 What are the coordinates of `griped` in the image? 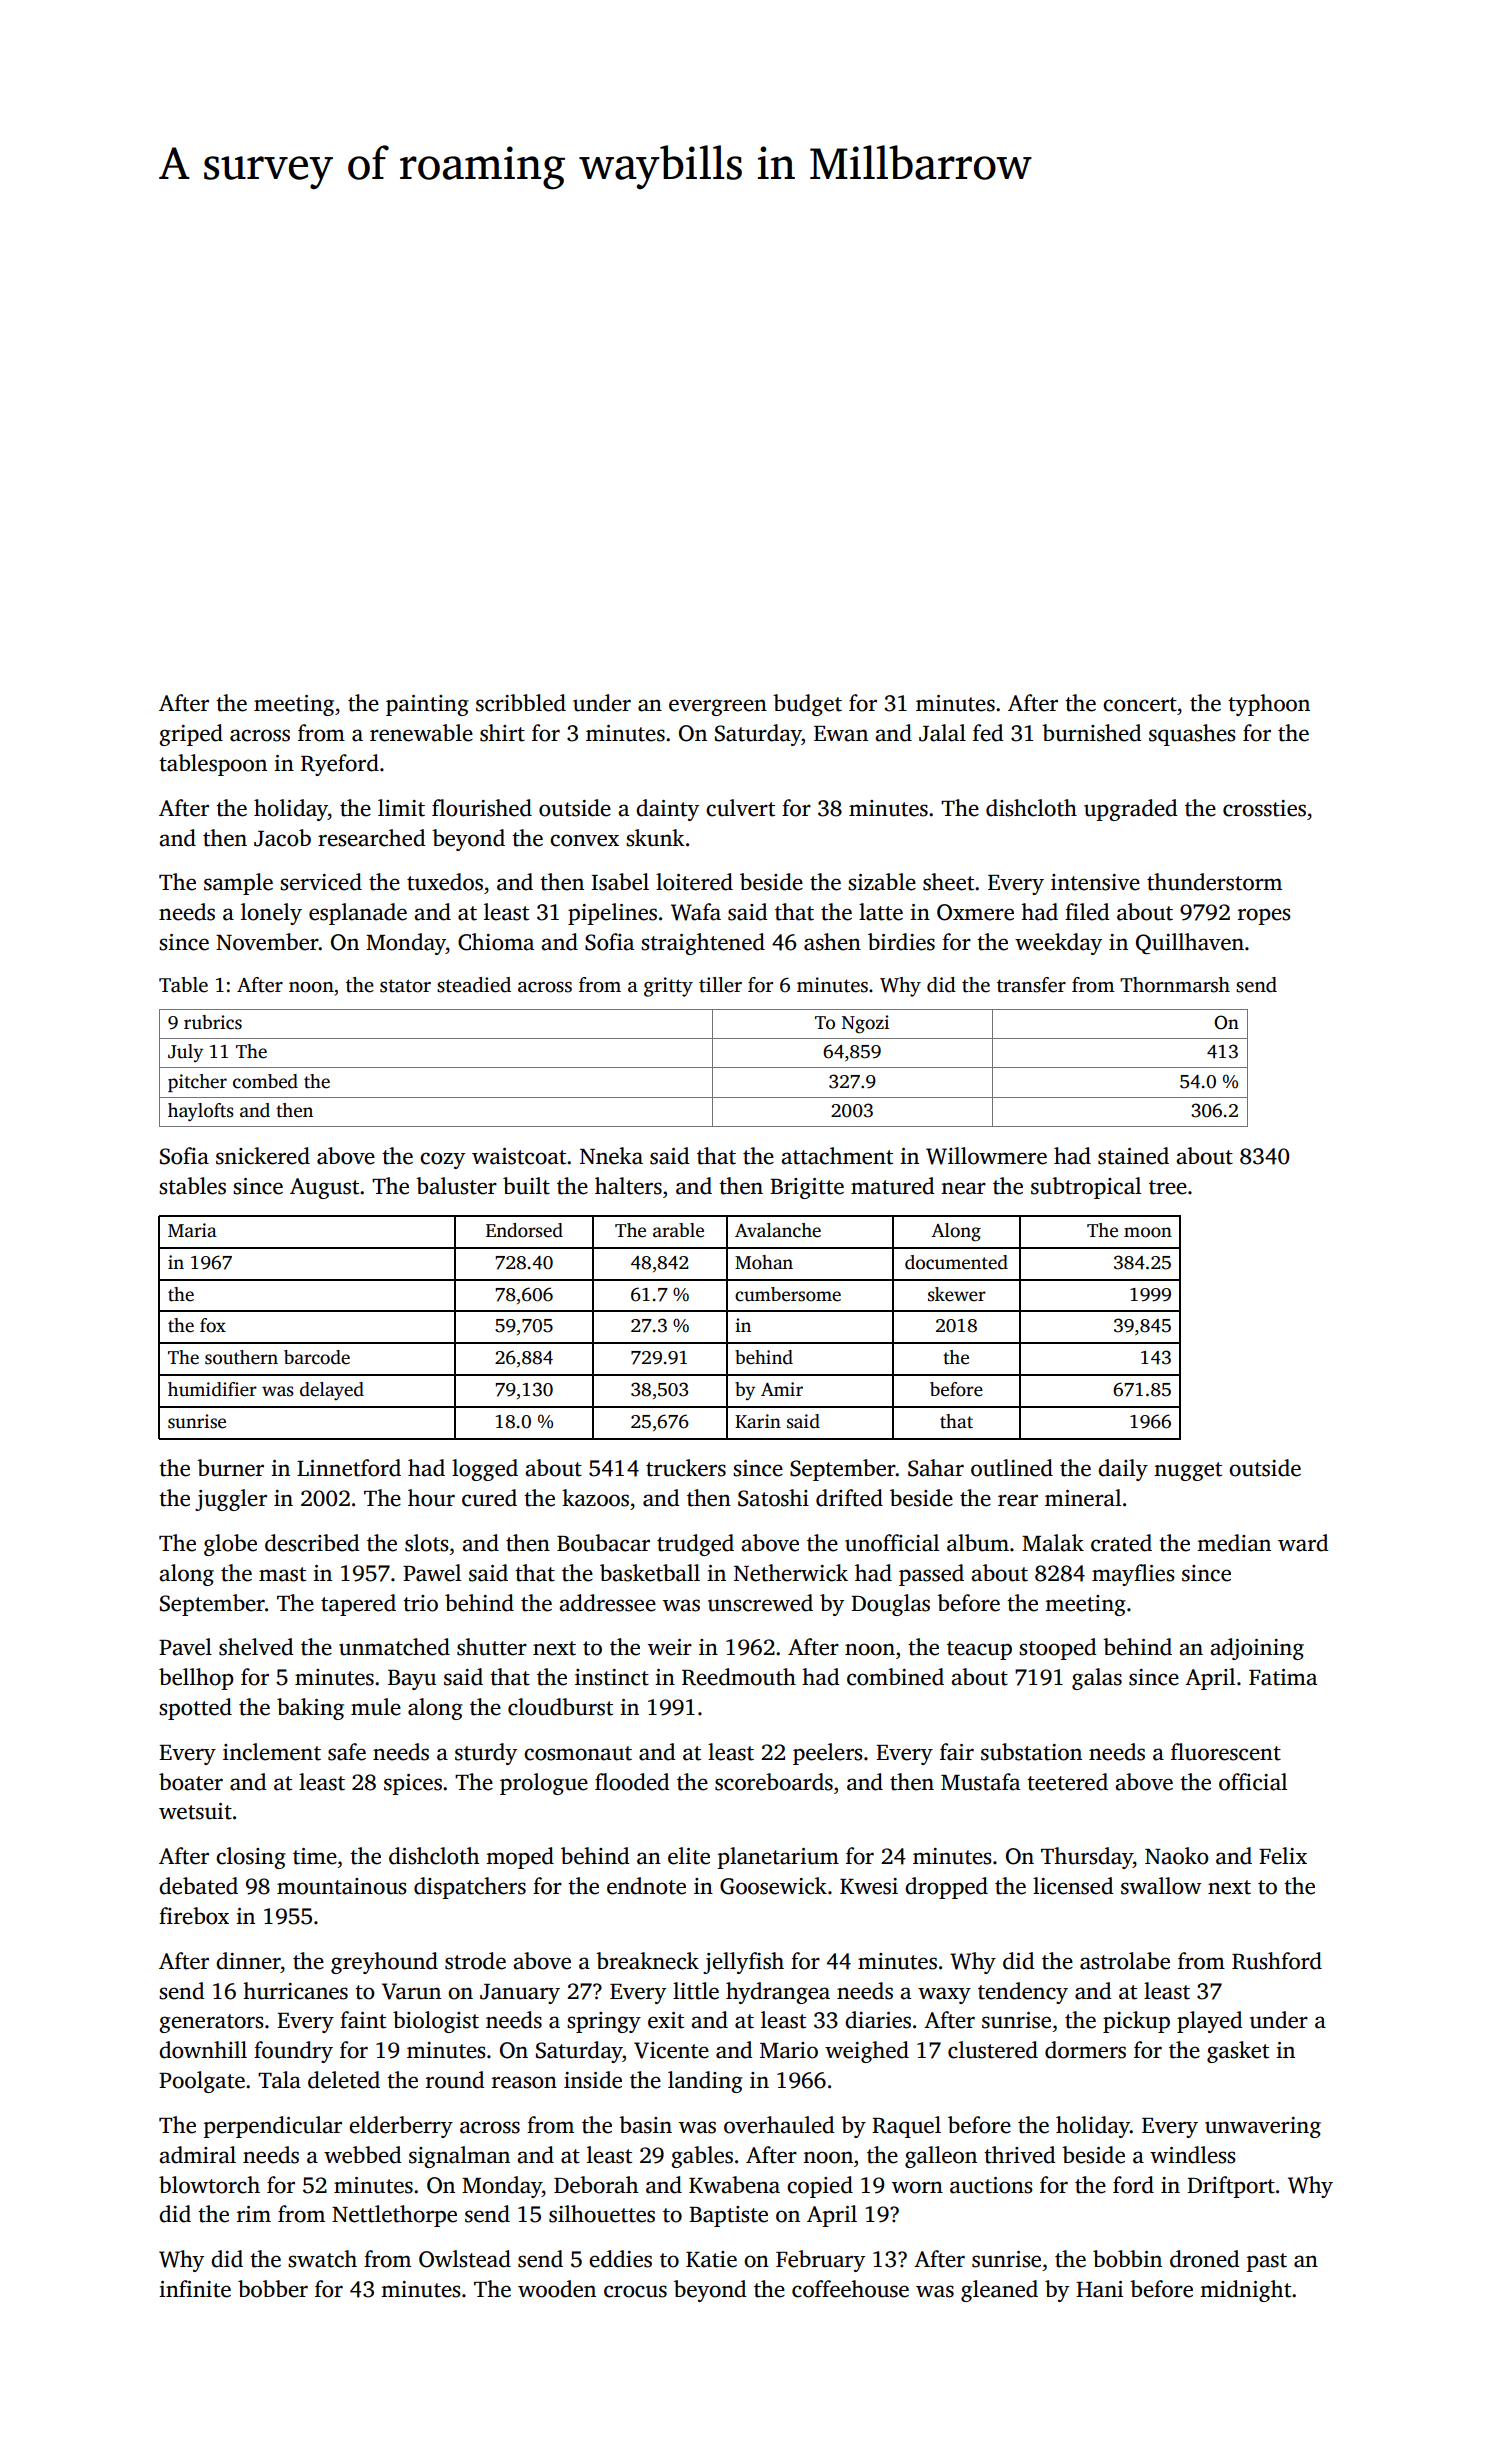 It's located at (191, 735).
